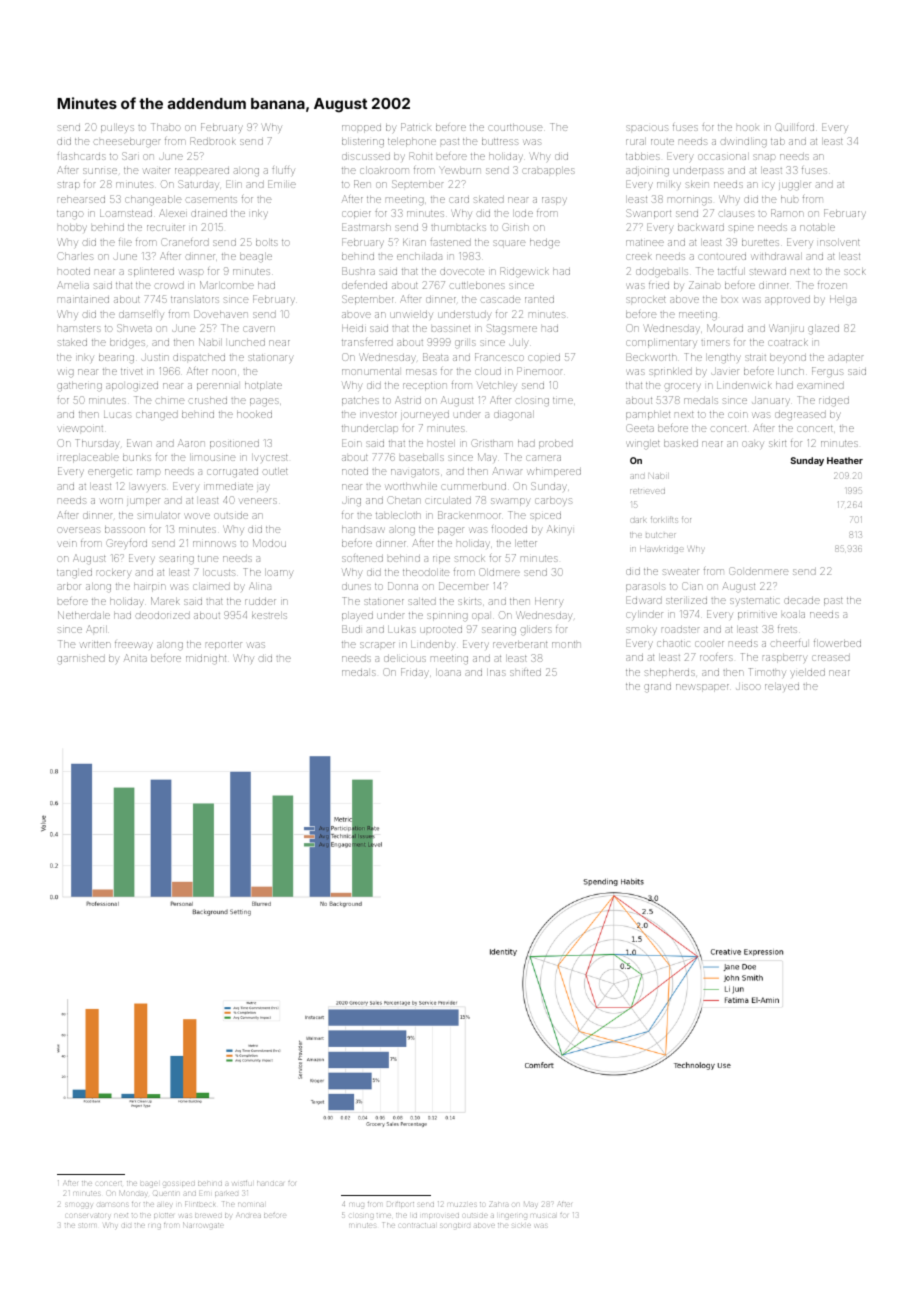  What do you see at coordinates (753, 445) in the screenshot?
I see `oaky` at bounding box center [753, 445].
